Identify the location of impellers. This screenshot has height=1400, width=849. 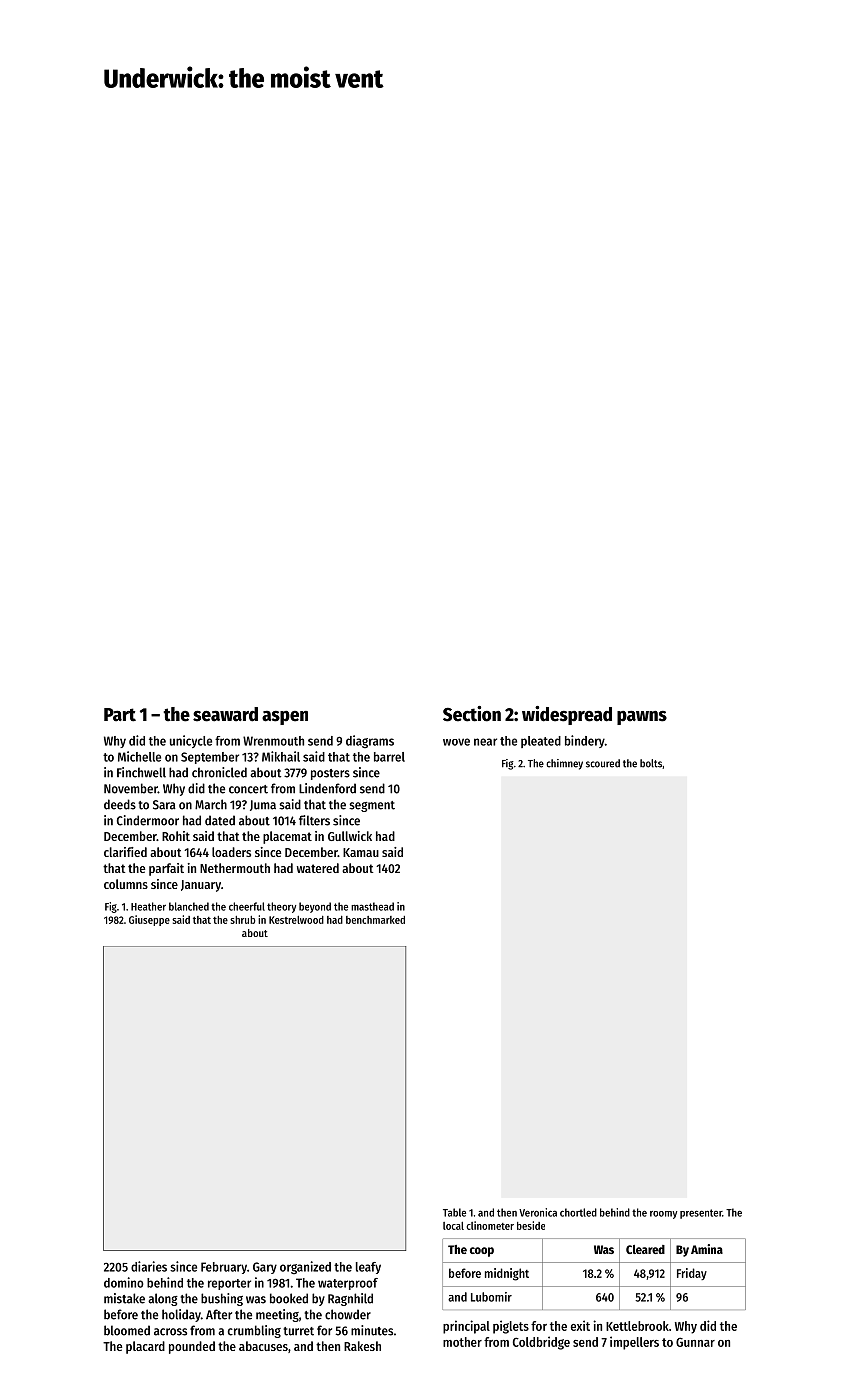
(634, 1343).
